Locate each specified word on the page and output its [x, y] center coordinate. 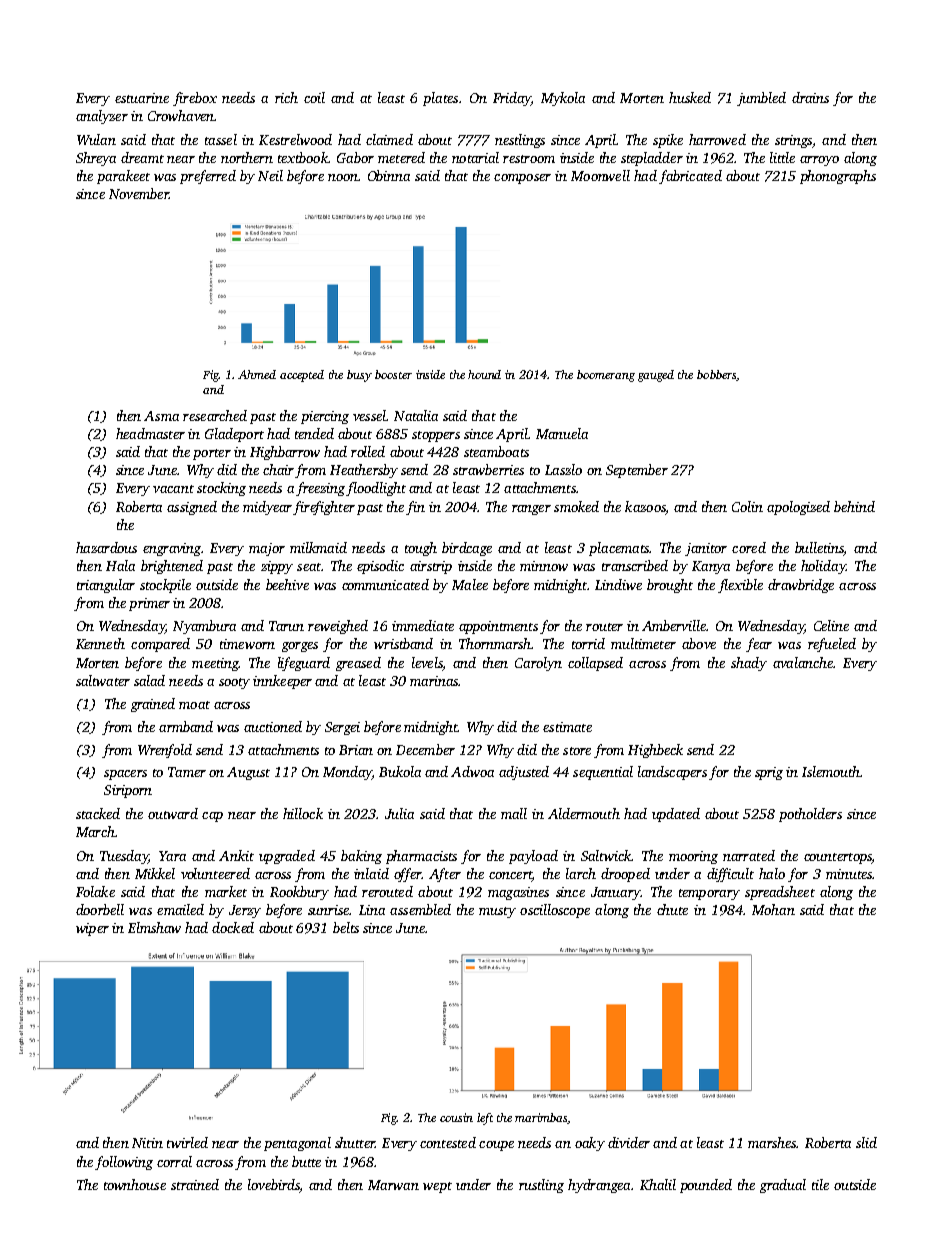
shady [749, 664]
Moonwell [600, 175]
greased [358, 664]
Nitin [147, 1143]
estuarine [142, 98]
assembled [420, 909]
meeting [215, 664]
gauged [656, 376]
